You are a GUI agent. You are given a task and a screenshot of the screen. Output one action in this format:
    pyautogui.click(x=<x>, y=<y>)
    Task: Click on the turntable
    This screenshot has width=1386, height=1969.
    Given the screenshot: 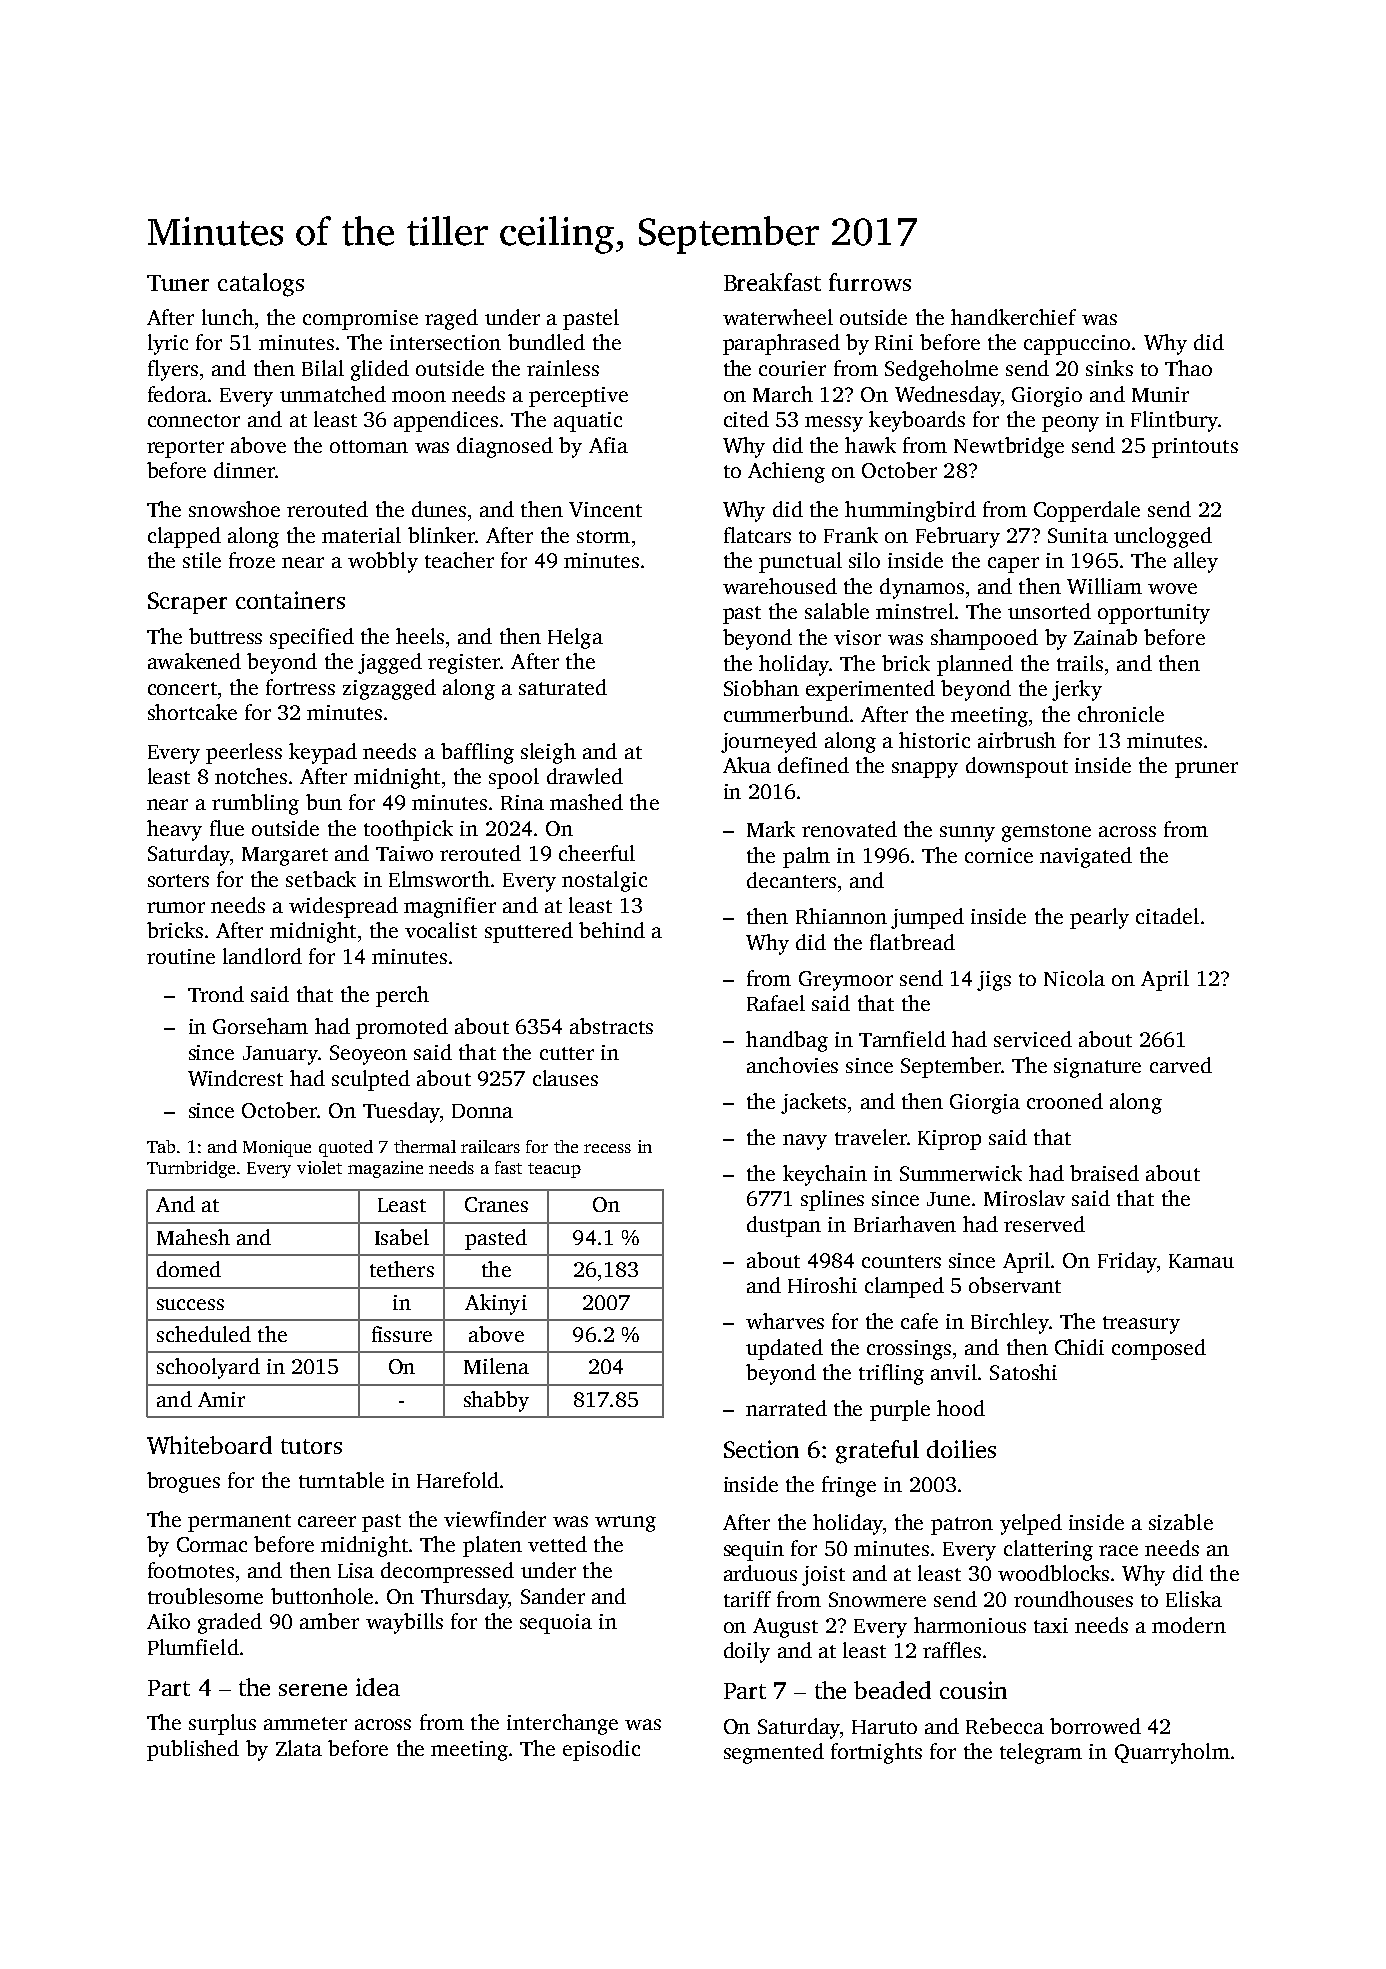 What is the action you would take?
    pyautogui.click(x=341, y=1480)
